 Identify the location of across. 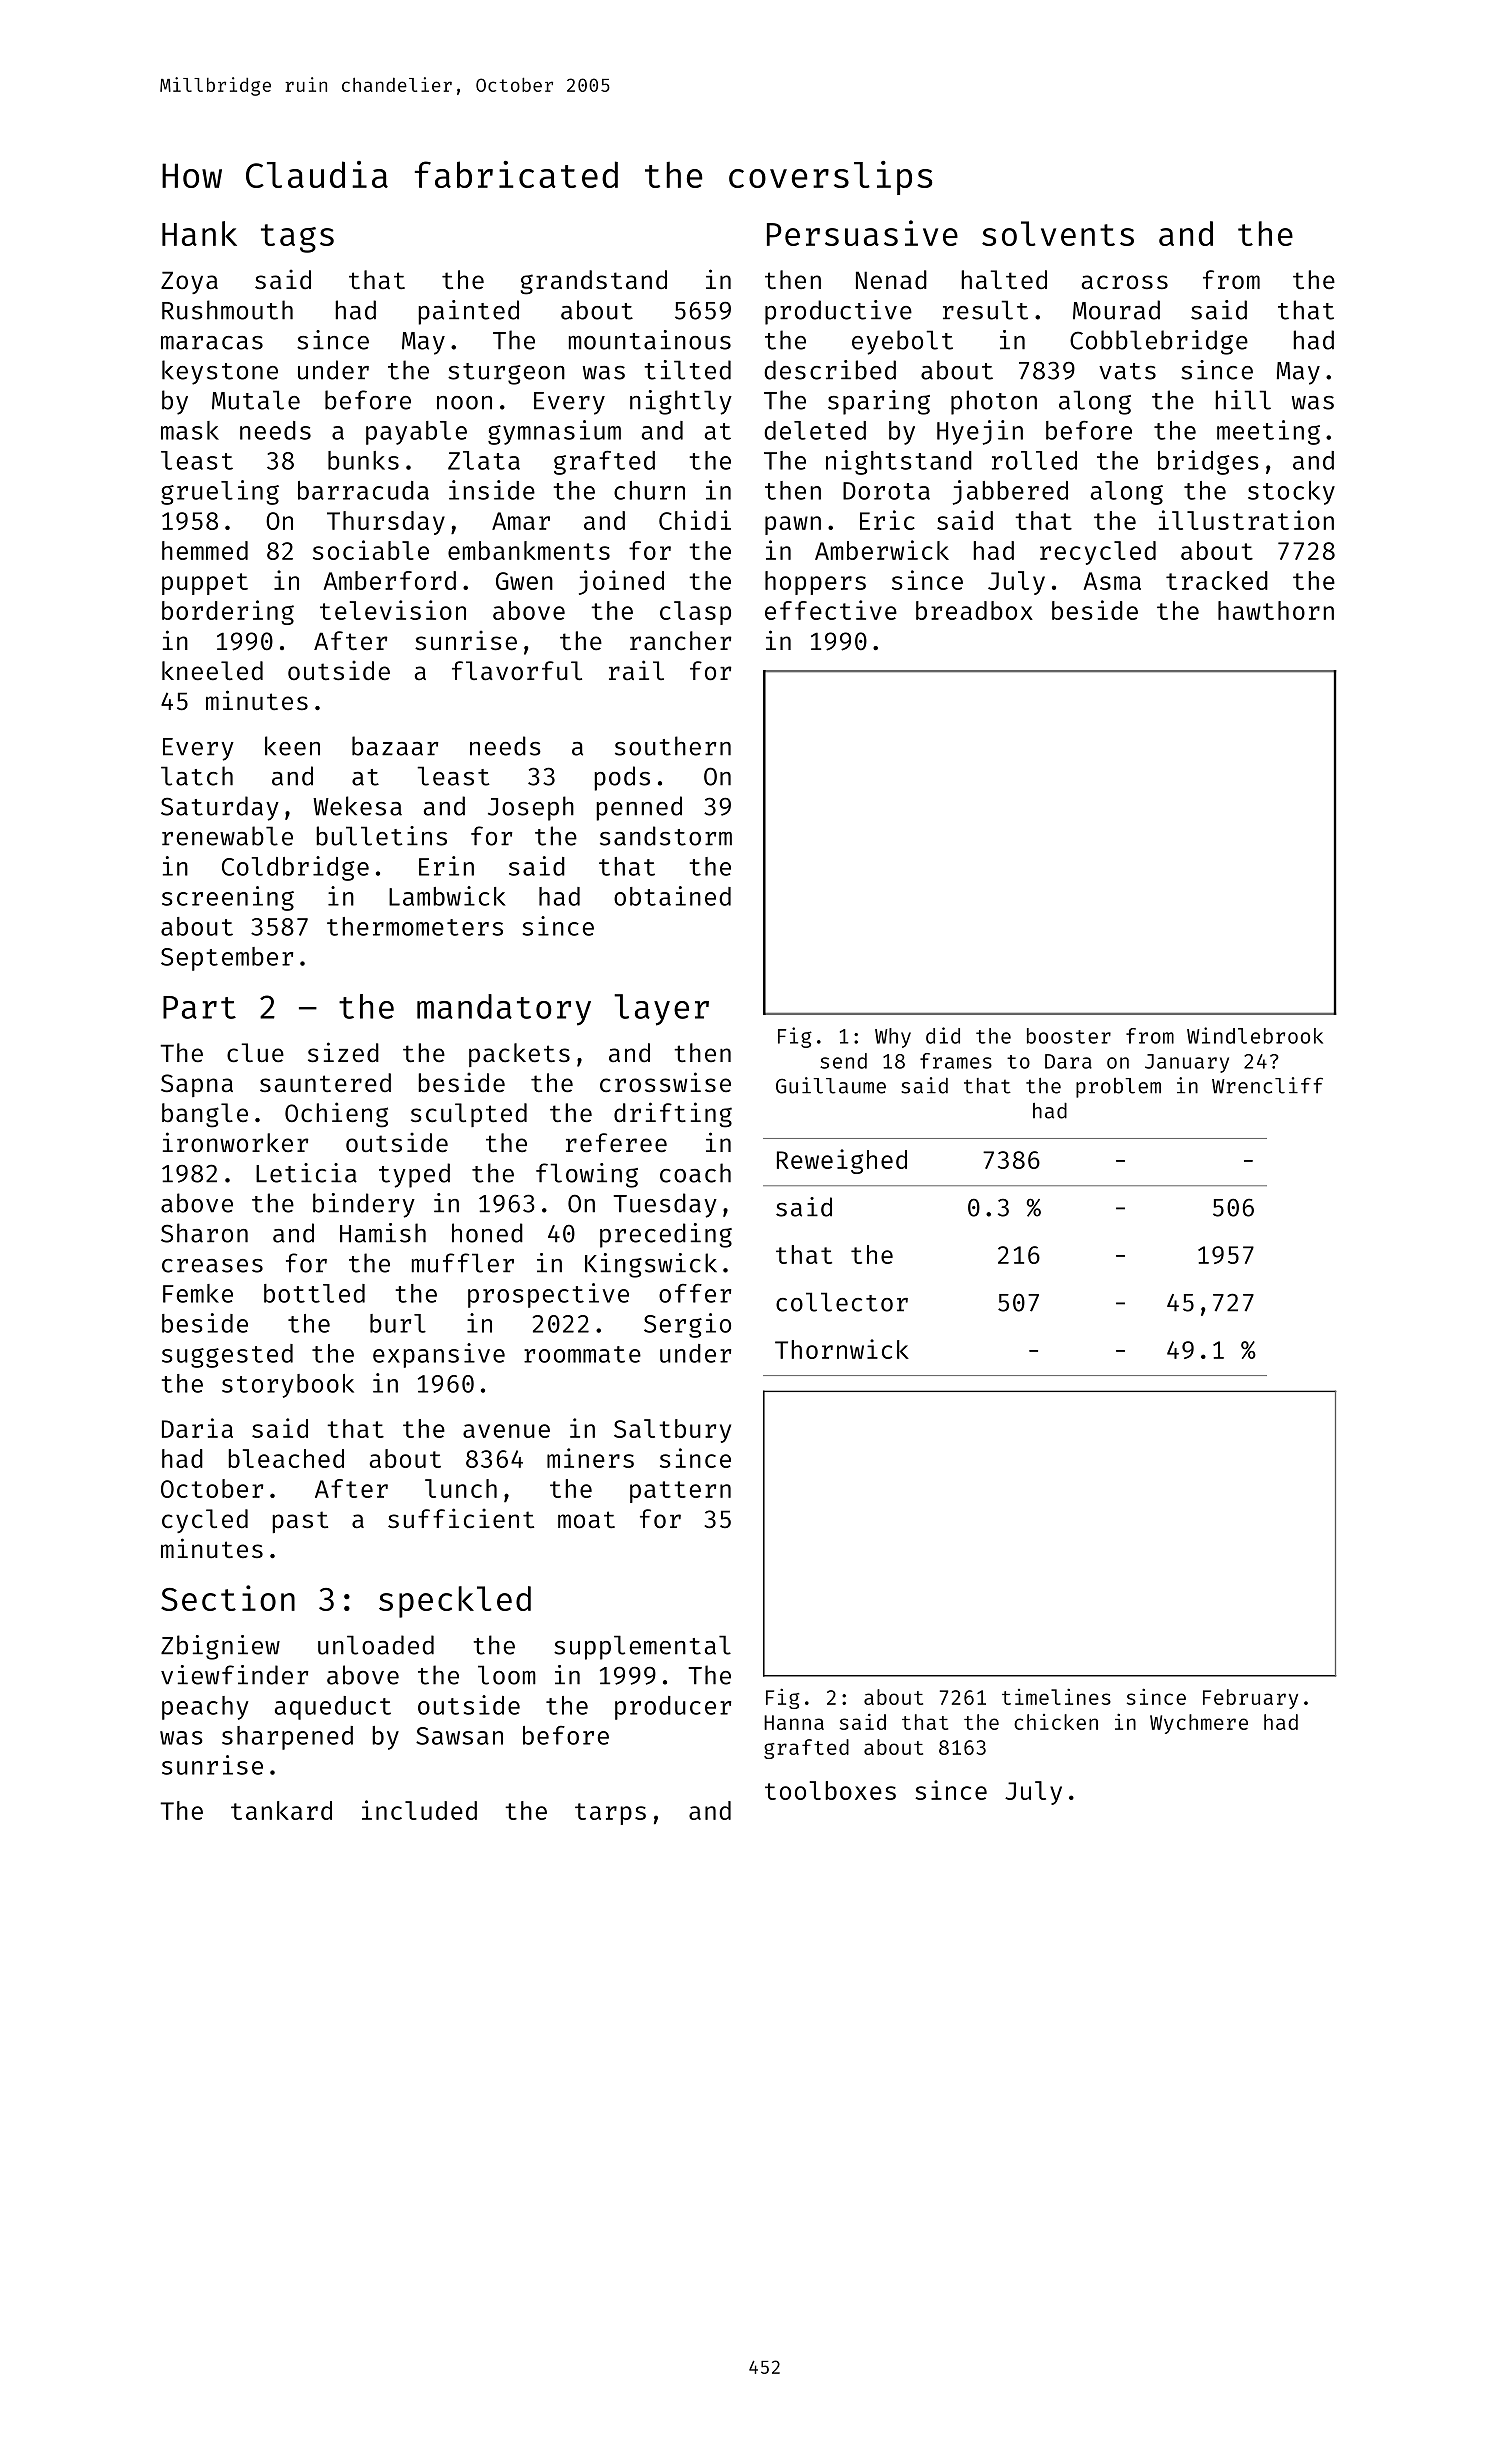
(1125, 282).
